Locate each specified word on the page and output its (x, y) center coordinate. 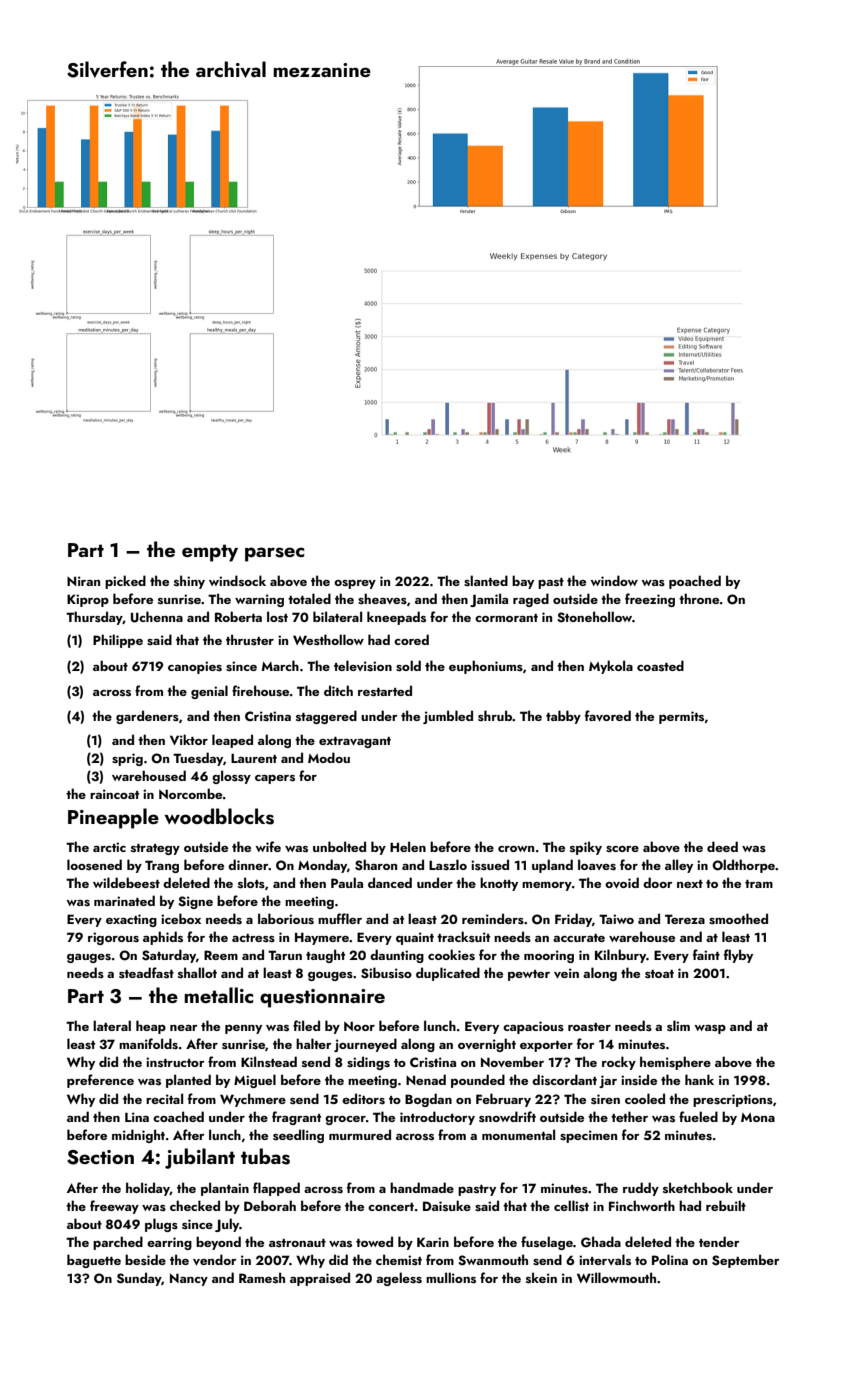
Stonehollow (594, 617)
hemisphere (675, 1063)
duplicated (448, 974)
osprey (355, 584)
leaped (232, 741)
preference (100, 1081)
